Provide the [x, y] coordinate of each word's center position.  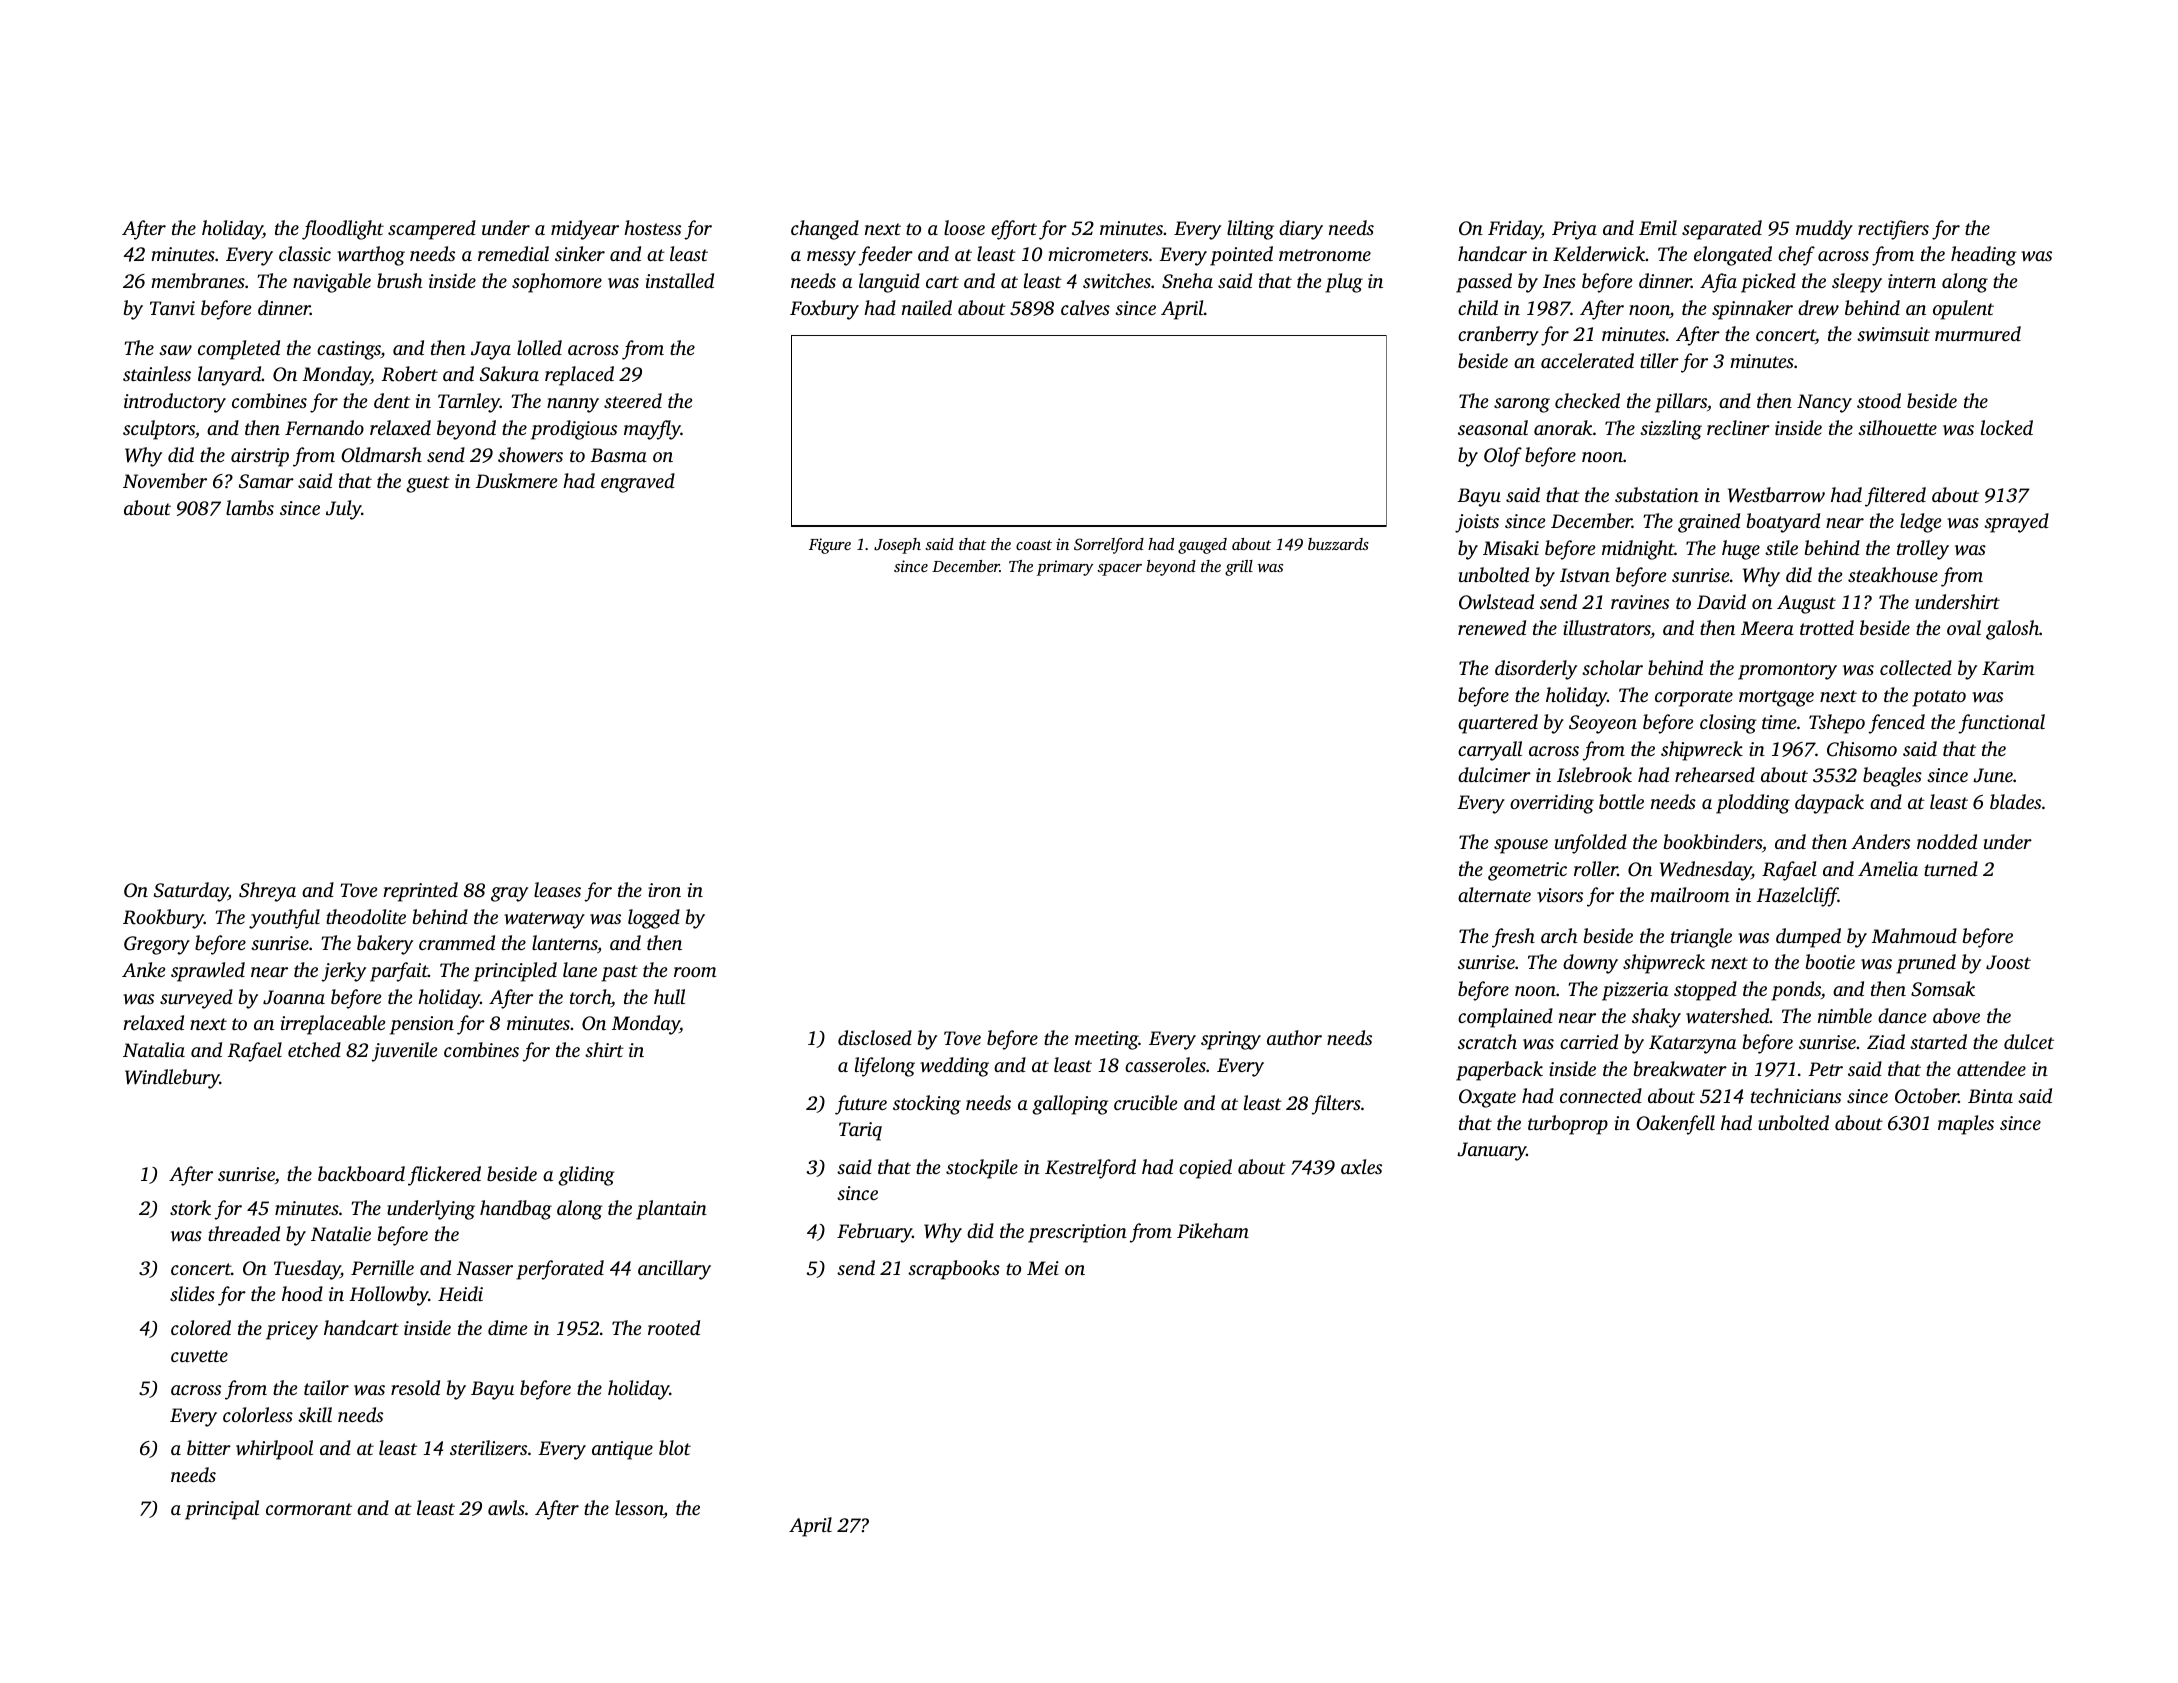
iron [664, 890]
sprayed [2016, 523]
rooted [674, 1327]
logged [654, 919]
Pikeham [1213, 1230]
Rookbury [163, 919]
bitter [209, 1447]
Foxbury [824, 310]
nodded [1947, 841]
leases [557, 889]
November [165, 480]
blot [675, 1447]
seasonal [1493, 427]
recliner [1738, 427]
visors [1560, 895]
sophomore [557, 283]
